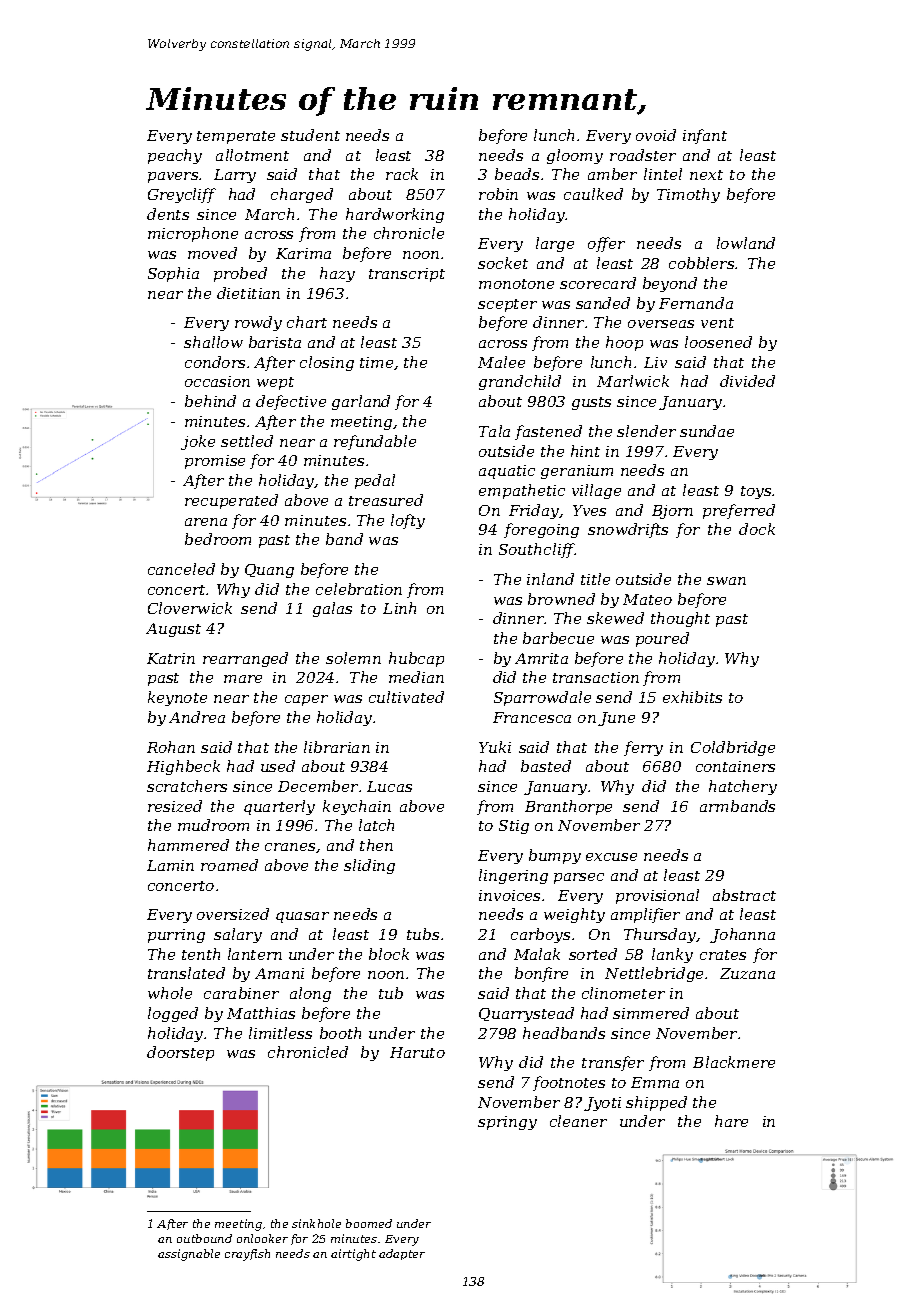 The width and height of the screenshot is (924, 1314). What do you see at coordinates (402, 1254) in the screenshot?
I see `adapter` at bounding box center [402, 1254].
